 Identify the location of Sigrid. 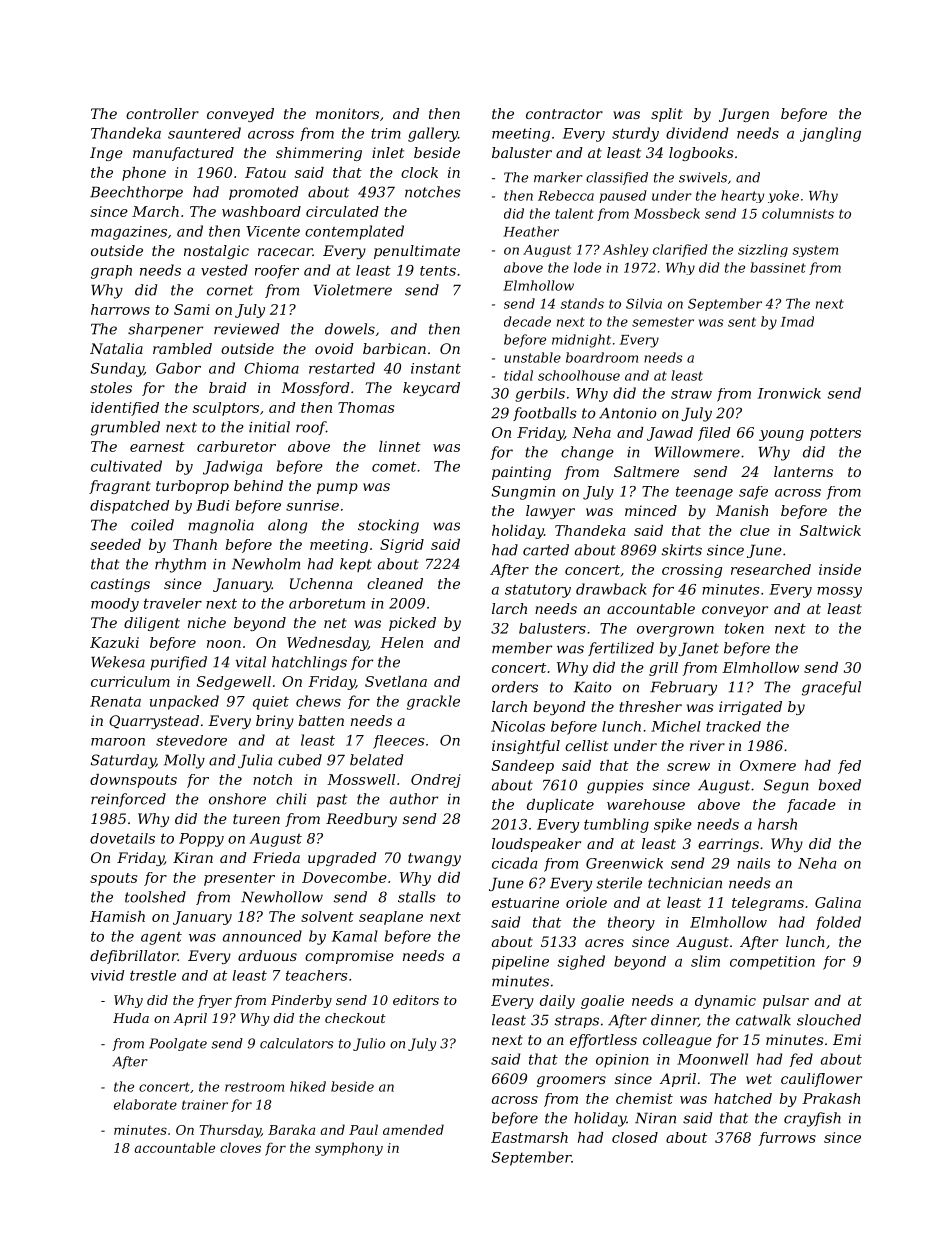
(402, 546).
